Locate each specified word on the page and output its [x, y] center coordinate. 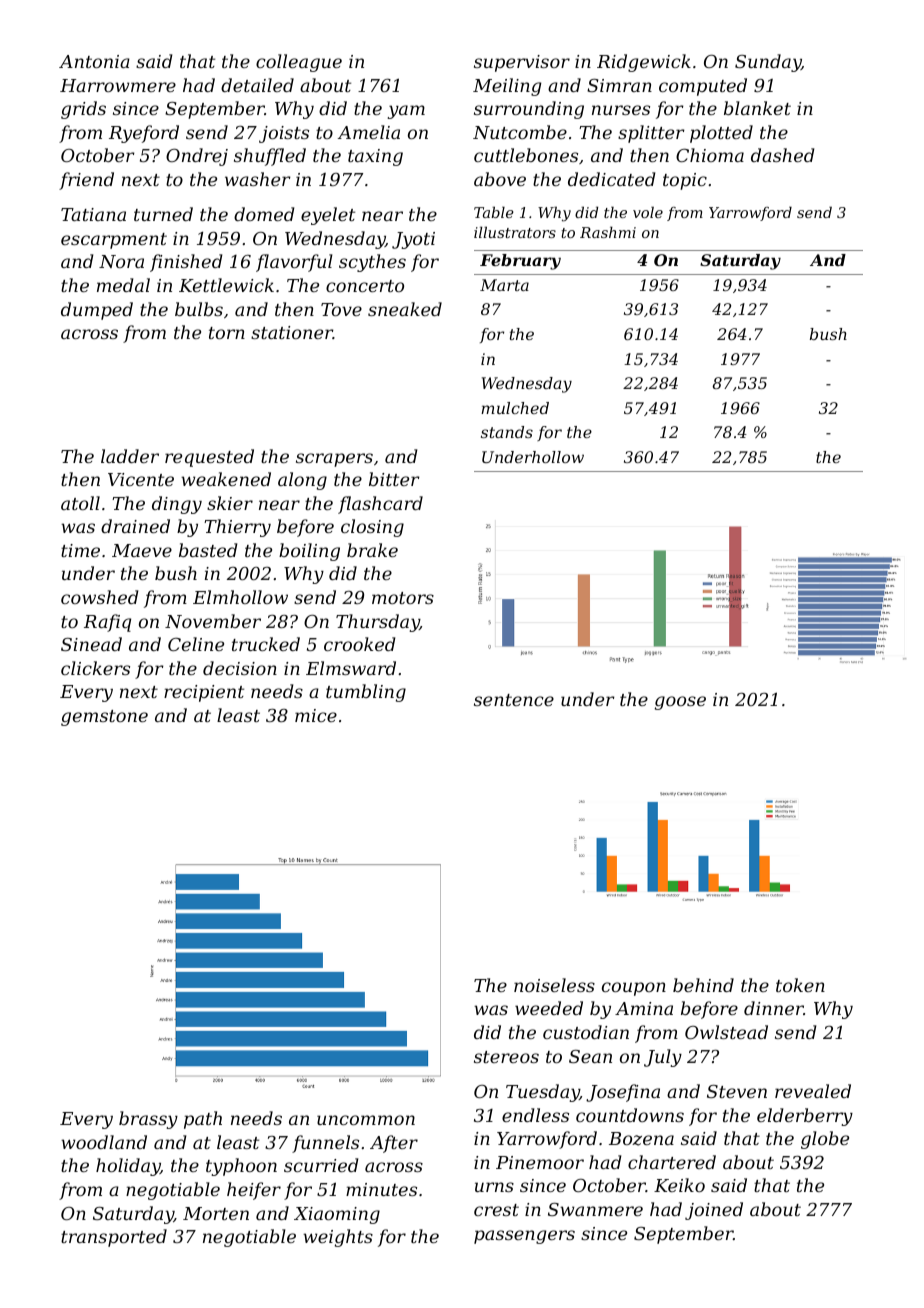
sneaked [405, 309]
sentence [514, 700]
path [203, 1120]
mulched [515, 408]
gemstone [104, 718]
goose [680, 703]
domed [264, 214]
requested [209, 458]
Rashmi [608, 232]
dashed [782, 155]
